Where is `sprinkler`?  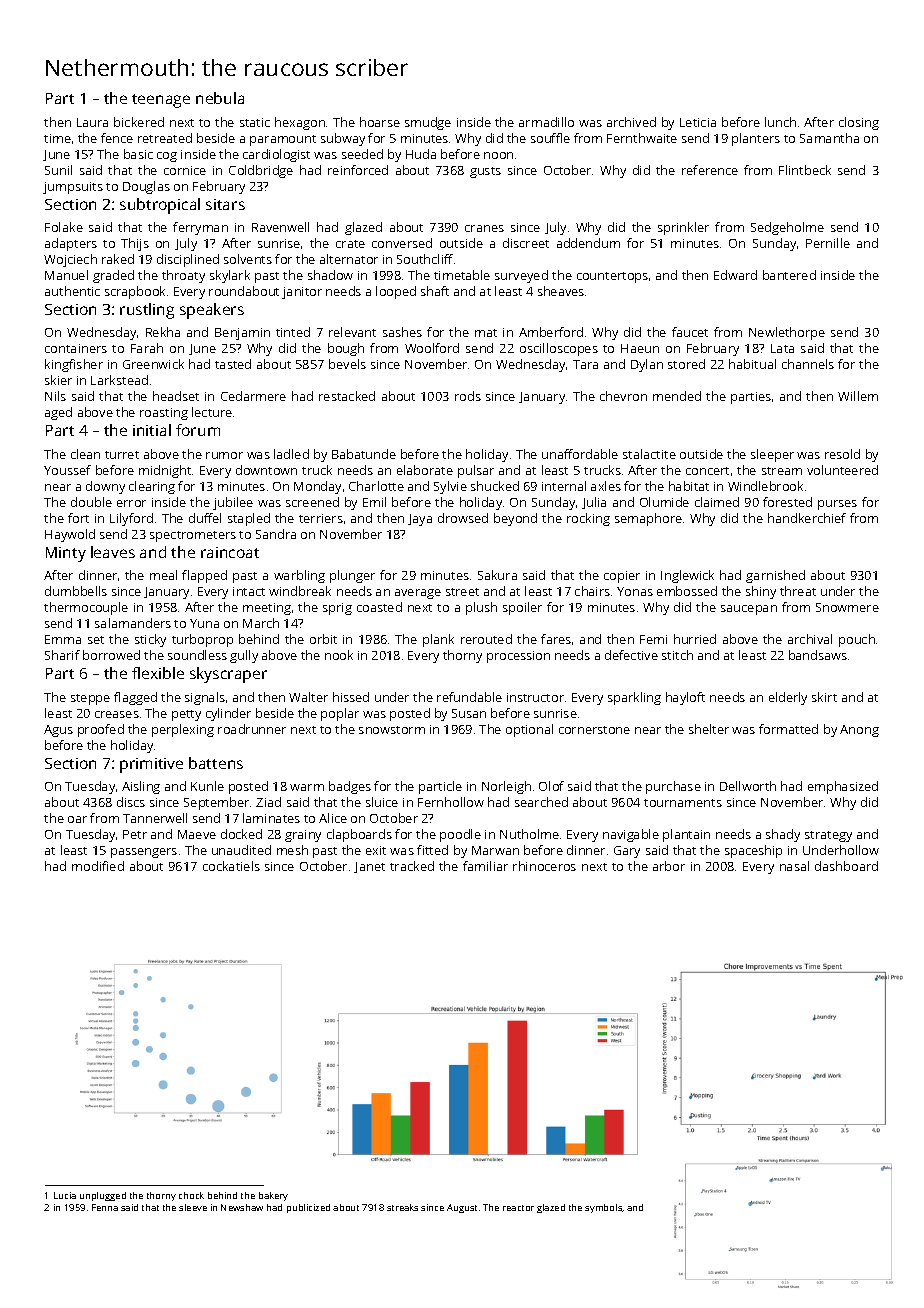 sprinkler is located at coordinates (683, 228).
